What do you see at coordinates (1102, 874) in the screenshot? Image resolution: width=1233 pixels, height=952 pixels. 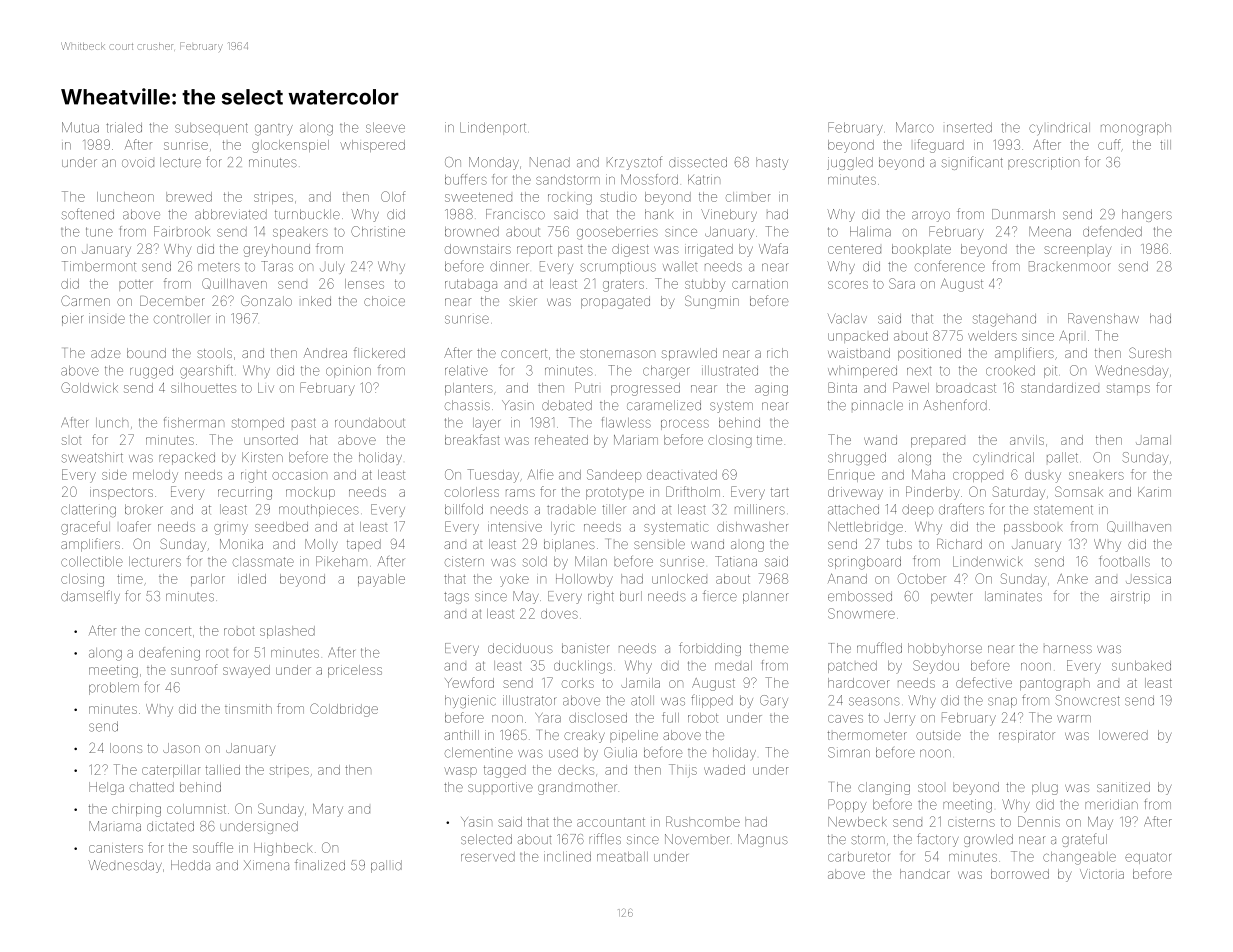 I see `Victoria` at bounding box center [1102, 874].
